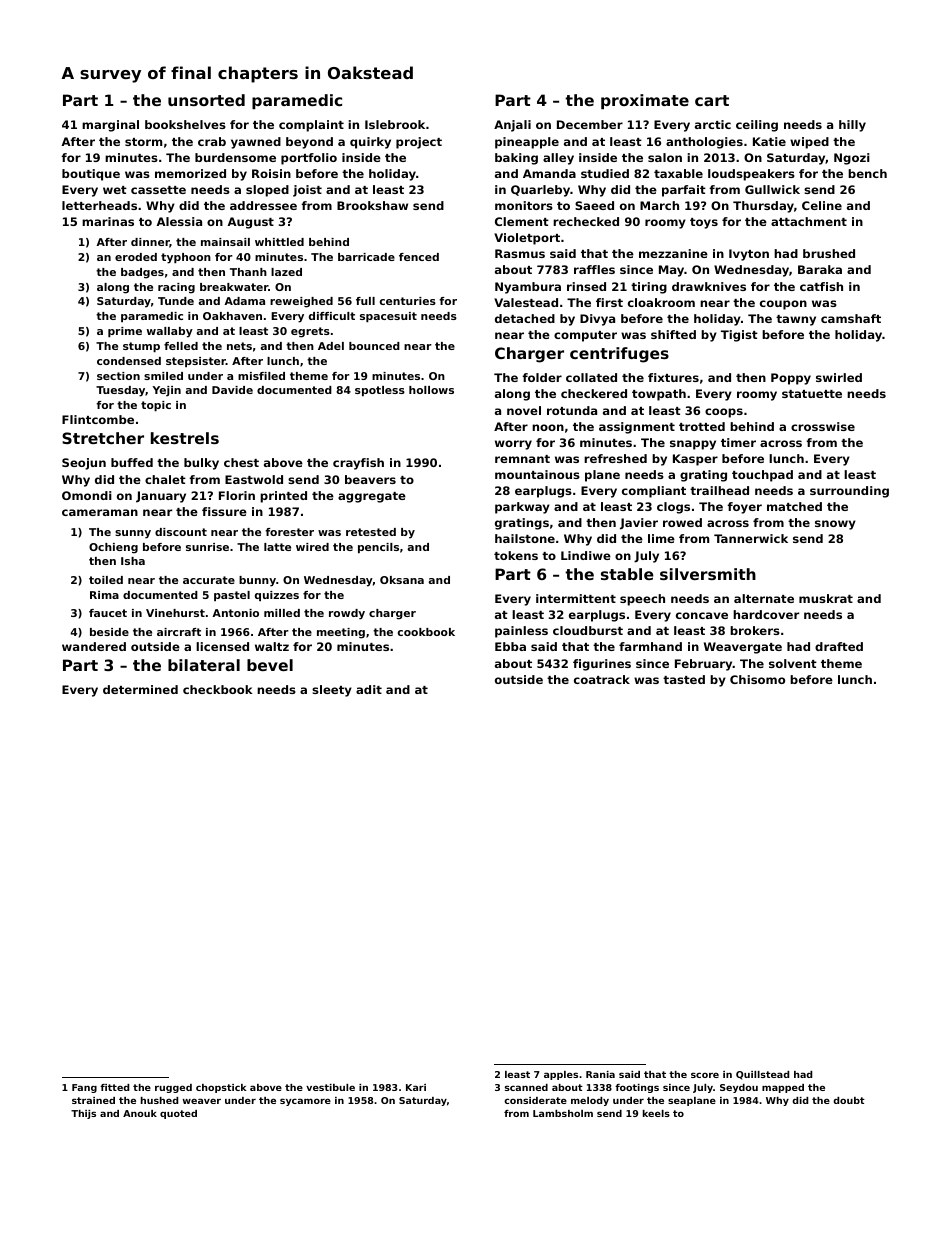 Image resolution: width=952 pixels, height=1233 pixels. I want to click on checkbook, so click(218, 689).
